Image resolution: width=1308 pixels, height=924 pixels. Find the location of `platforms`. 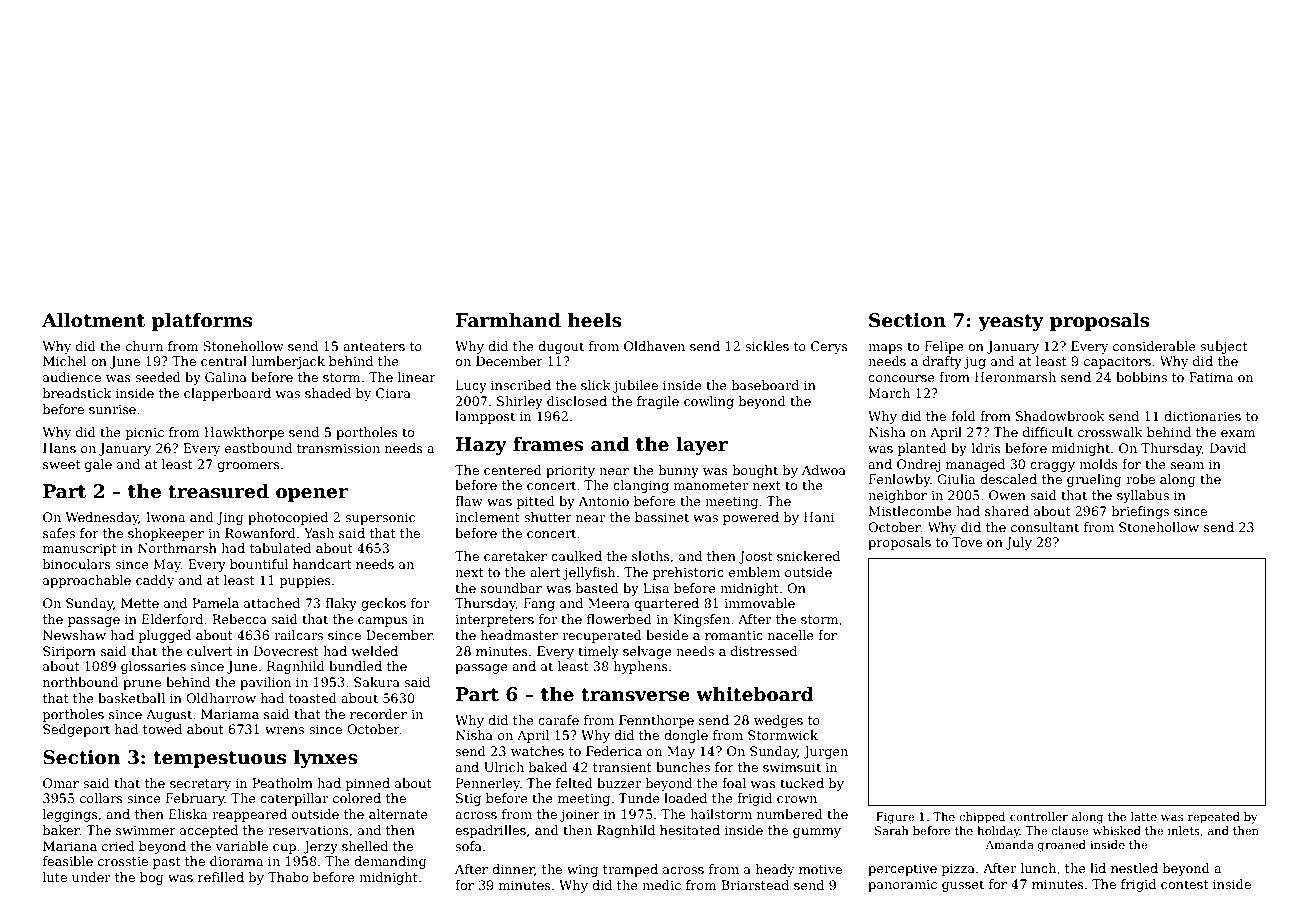

platforms is located at coordinates (202, 321).
